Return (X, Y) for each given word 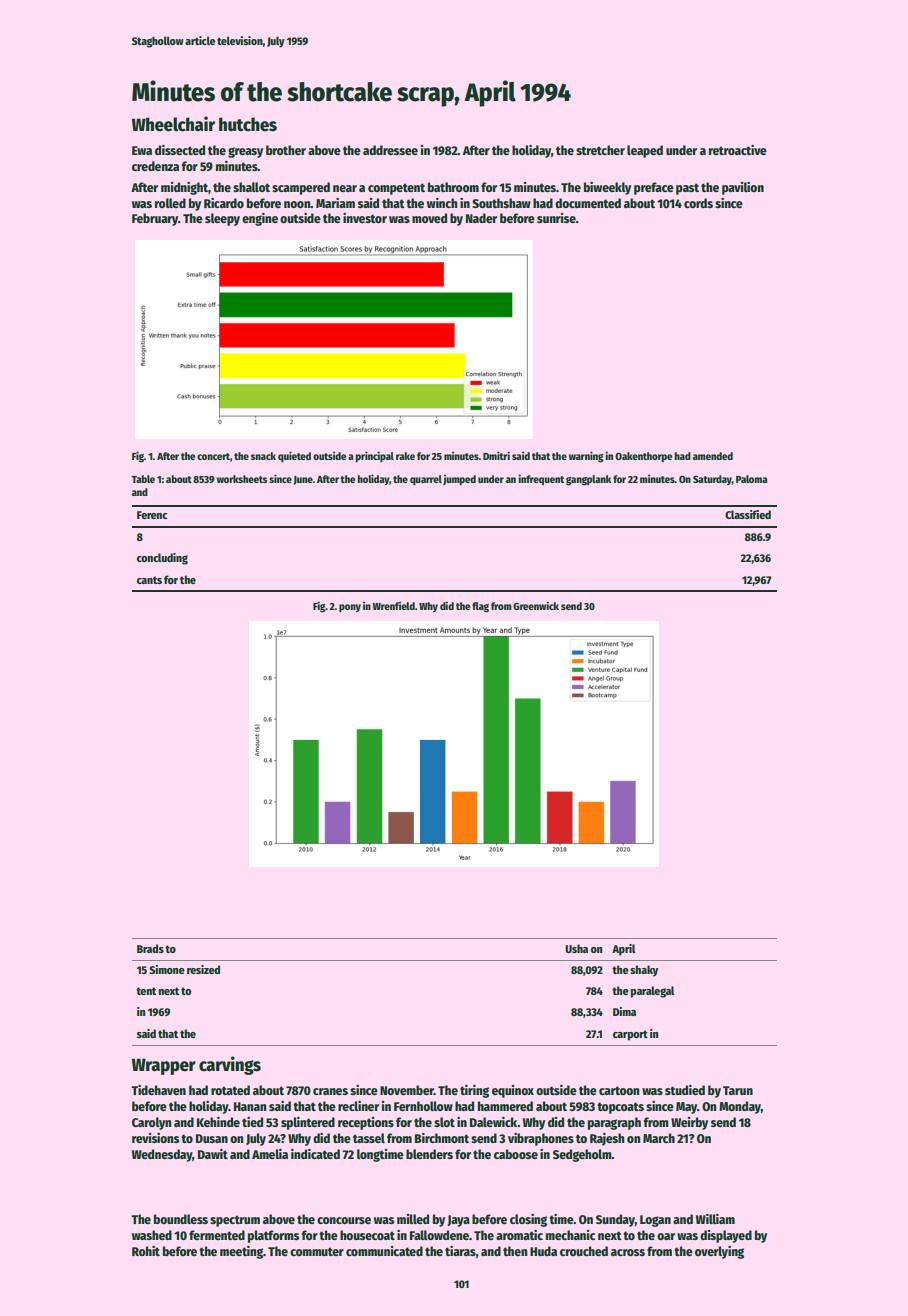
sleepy (222, 219)
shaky (644, 971)
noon (297, 204)
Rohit (146, 1251)
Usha (576, 948)
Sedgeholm (582, 1155)
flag (480, 607)
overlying (719, 1252)
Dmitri (496, 455)
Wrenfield (393, 605)
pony (350, 608)
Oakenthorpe (643, 457)
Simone (167, 969)
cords (698, 203)
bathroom (453, 187)
